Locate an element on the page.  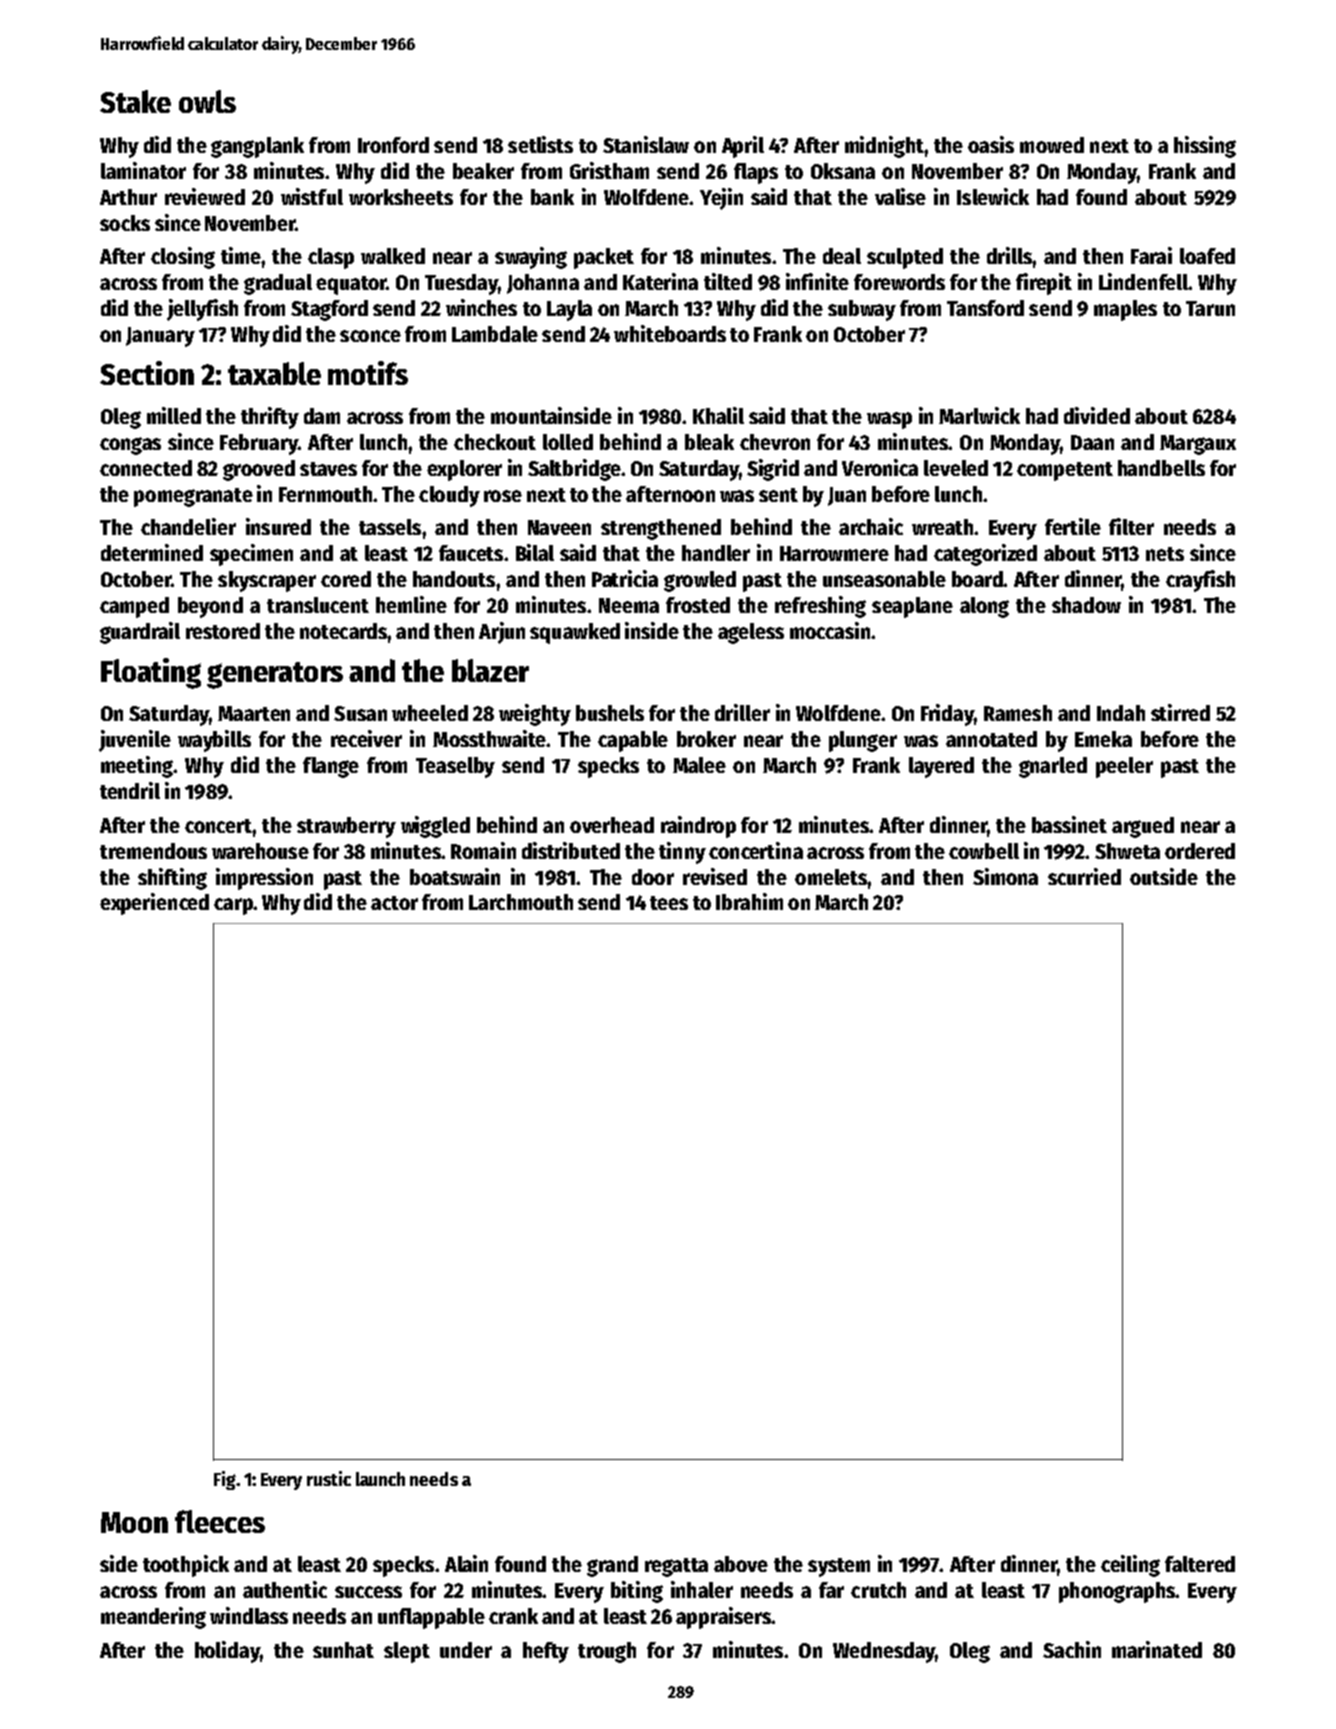
Khalil is located at coordinates (718, 415).
